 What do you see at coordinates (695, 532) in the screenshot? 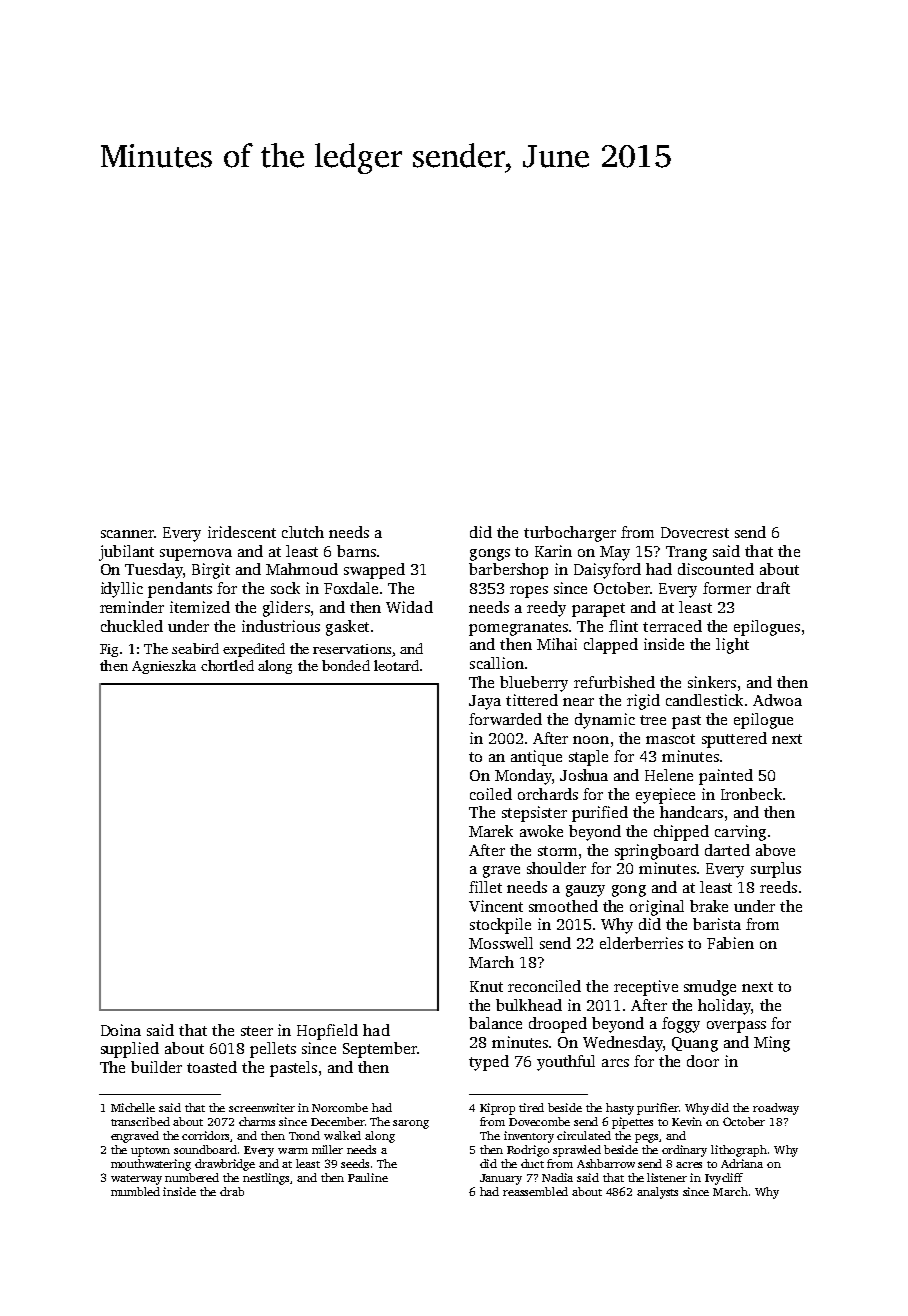
I see `Dovecrest` at bounding box center [695, 532].
